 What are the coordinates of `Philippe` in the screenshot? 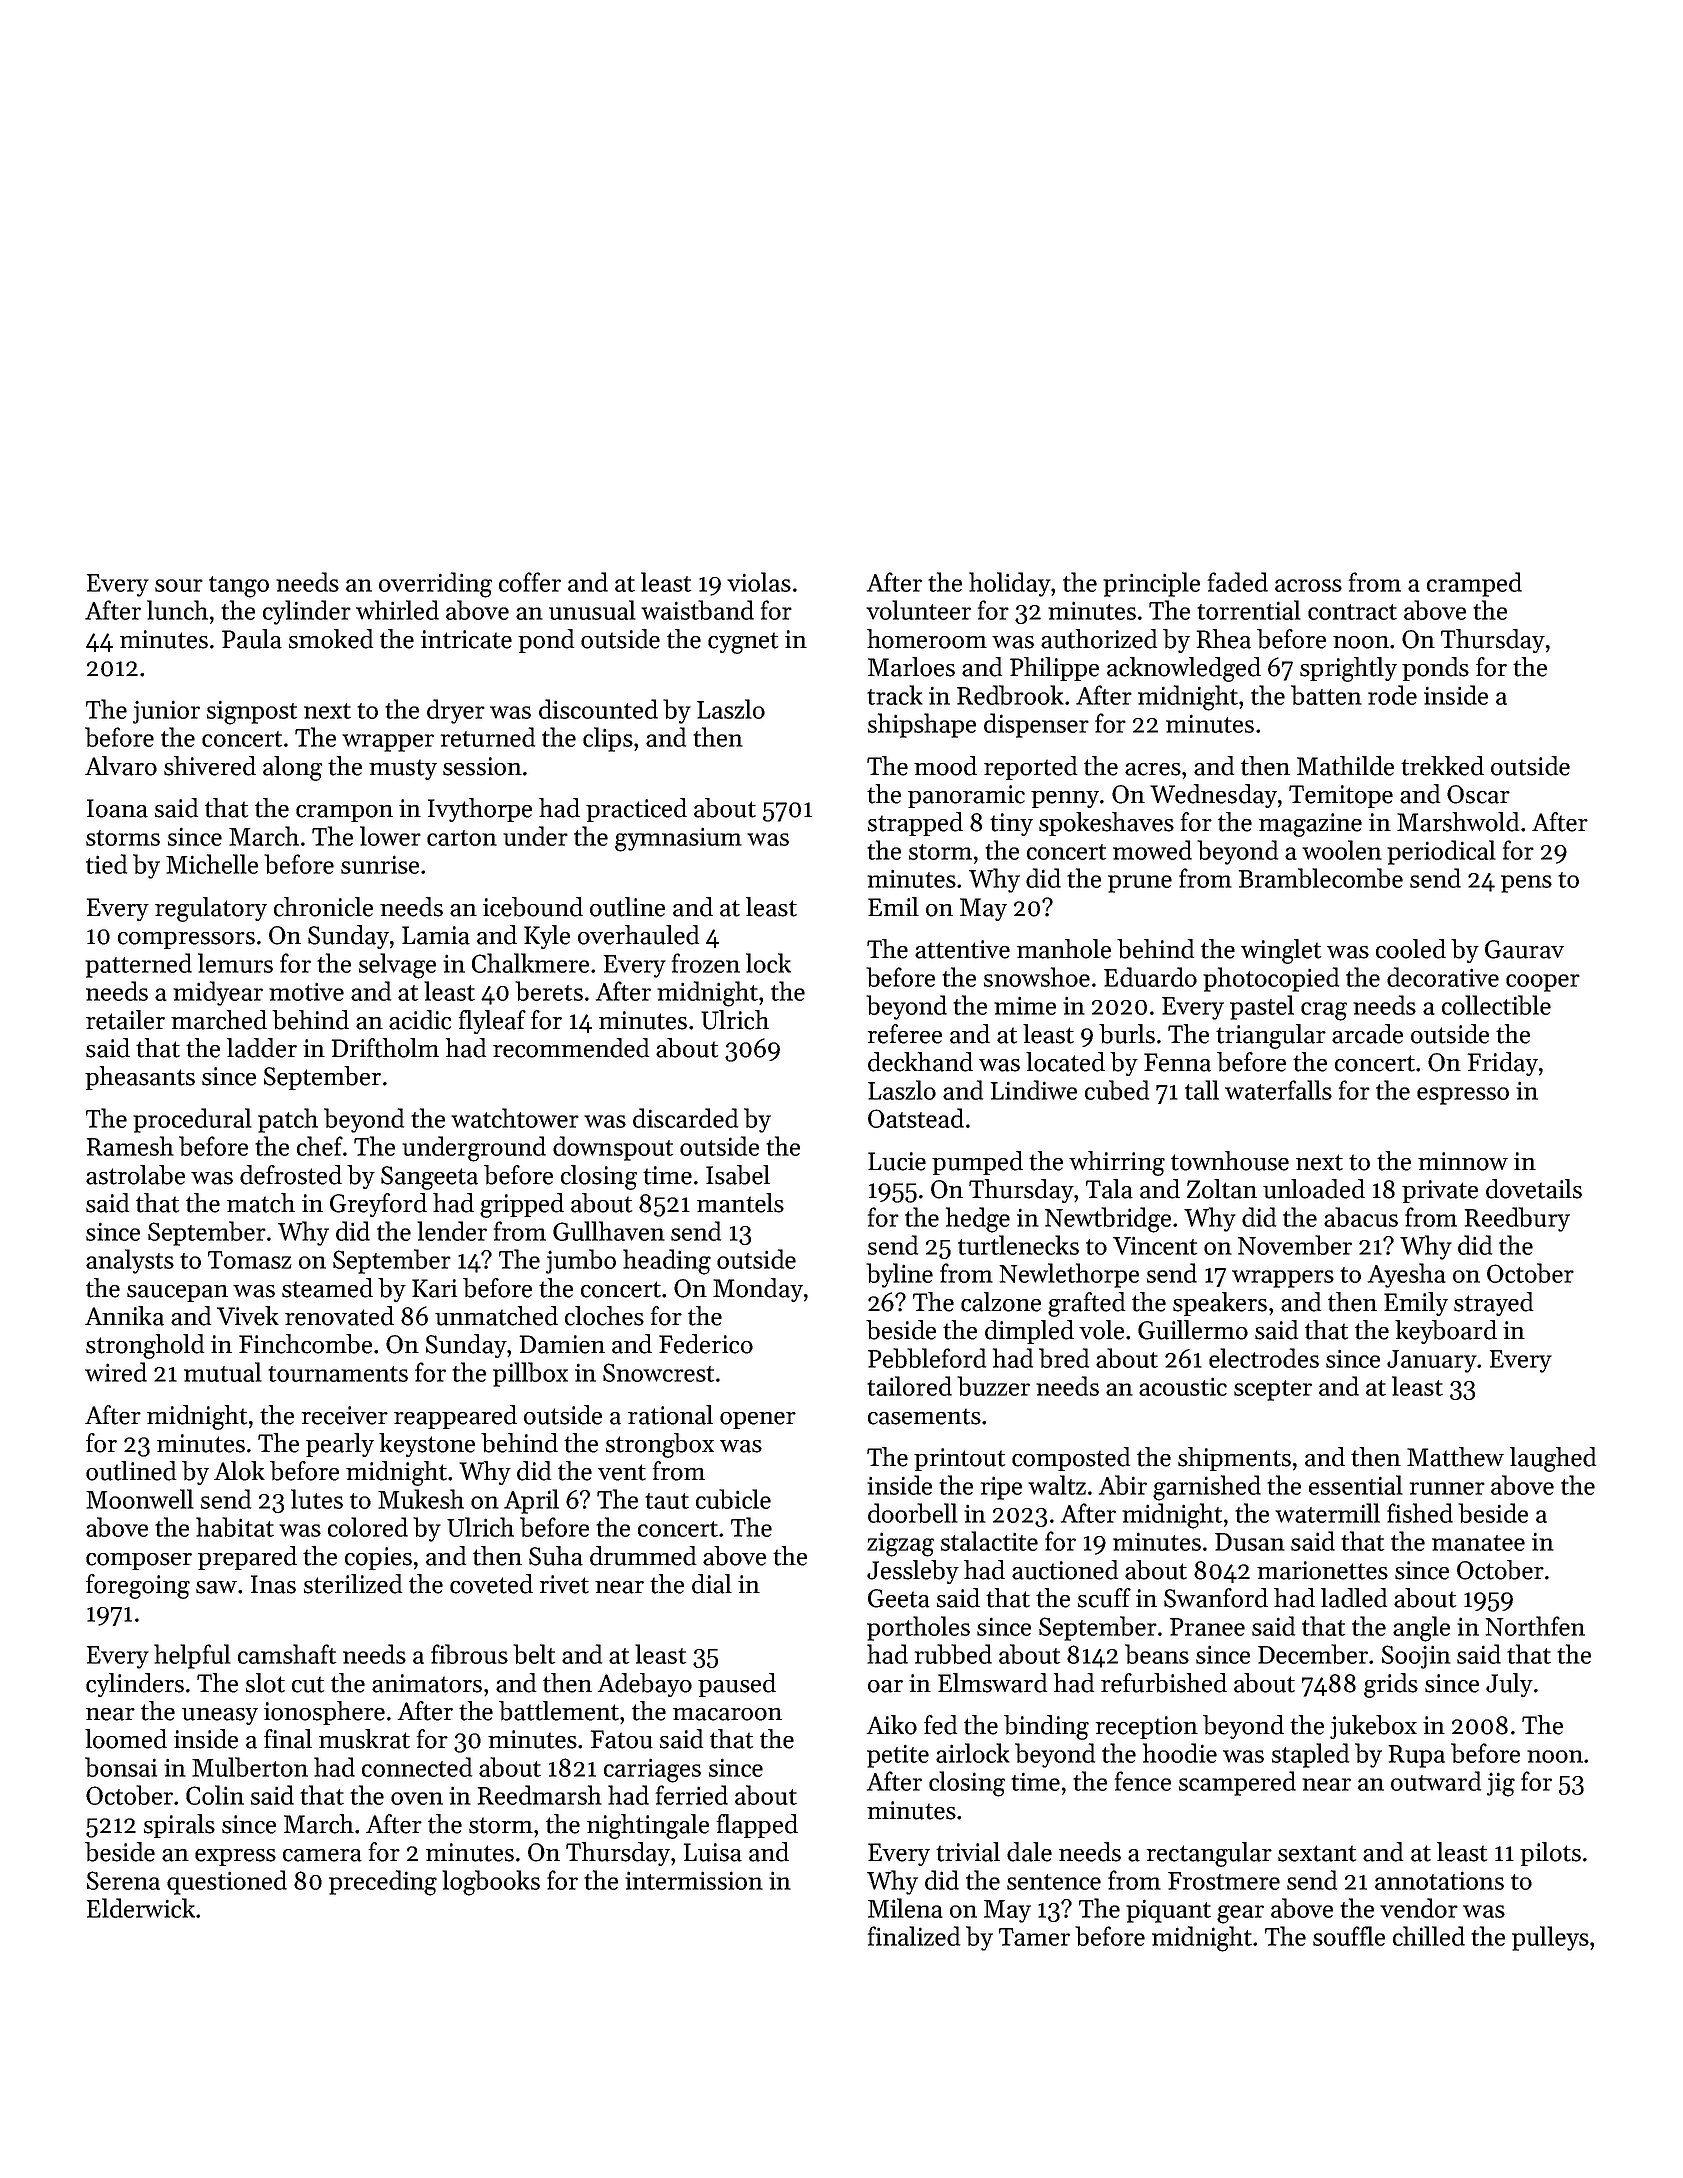 It's located at (1054, 669).
